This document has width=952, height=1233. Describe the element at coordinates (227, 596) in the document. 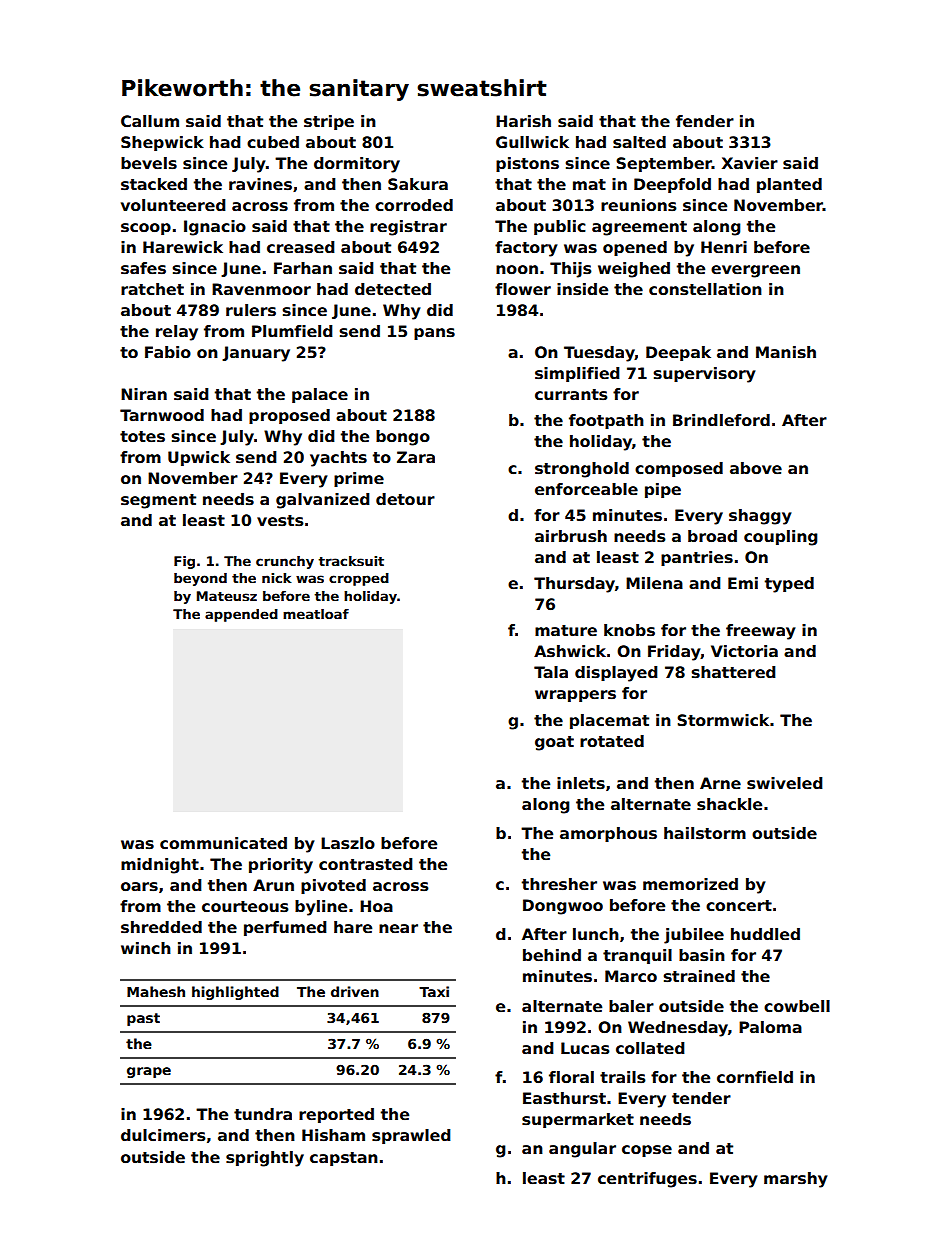

I see `Mateusz` at that location.
